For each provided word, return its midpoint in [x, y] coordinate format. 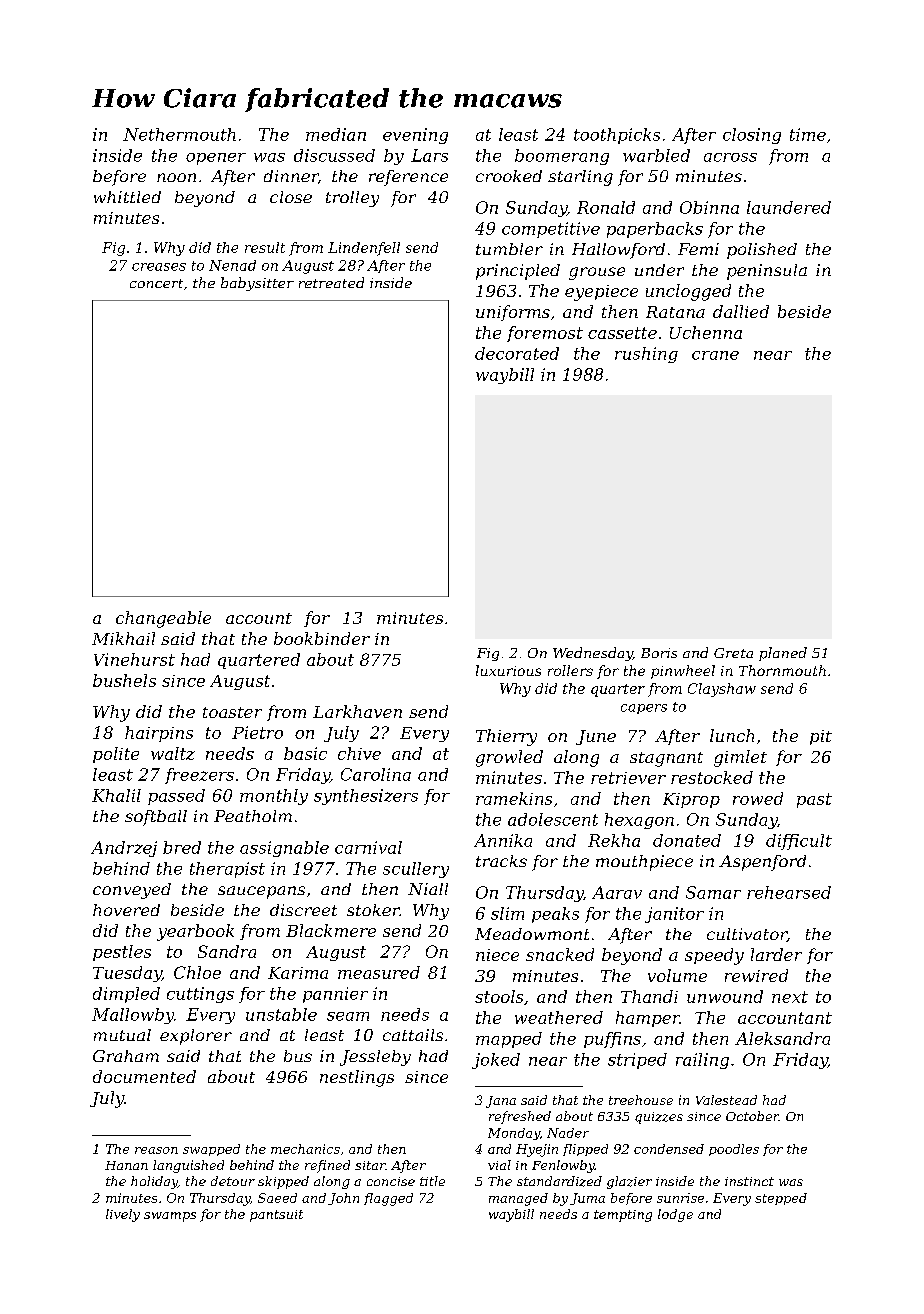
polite [116, 755]
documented [144, 1076]
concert [156, 283]
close [291, 197]
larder [776, 954]
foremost [545, 334]
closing [752, 136]
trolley [352, 199]
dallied [741, 311]
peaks [555, 915]
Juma [587, 1199]
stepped [781, 1199]
